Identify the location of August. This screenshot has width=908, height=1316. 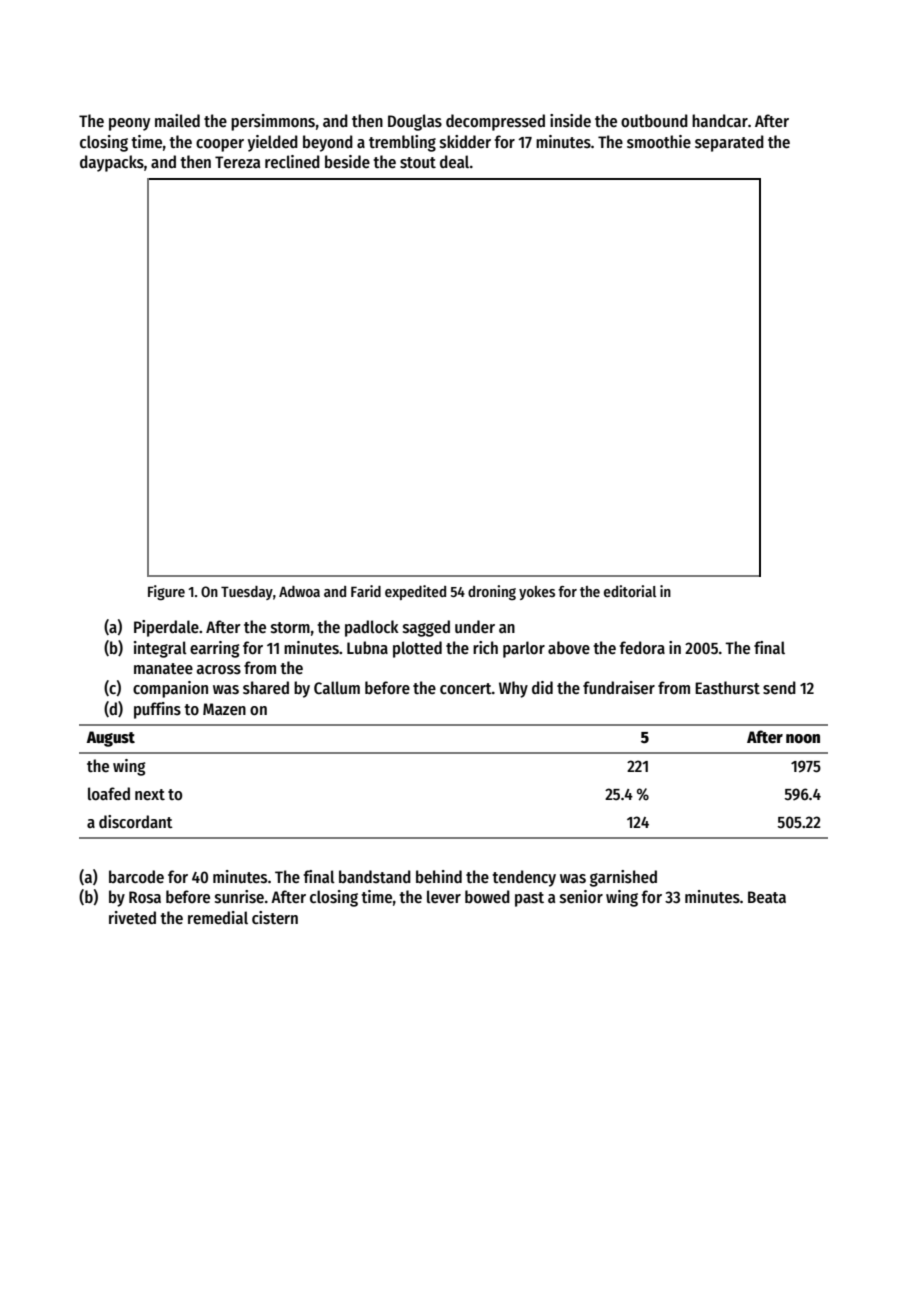
(111, 739).
